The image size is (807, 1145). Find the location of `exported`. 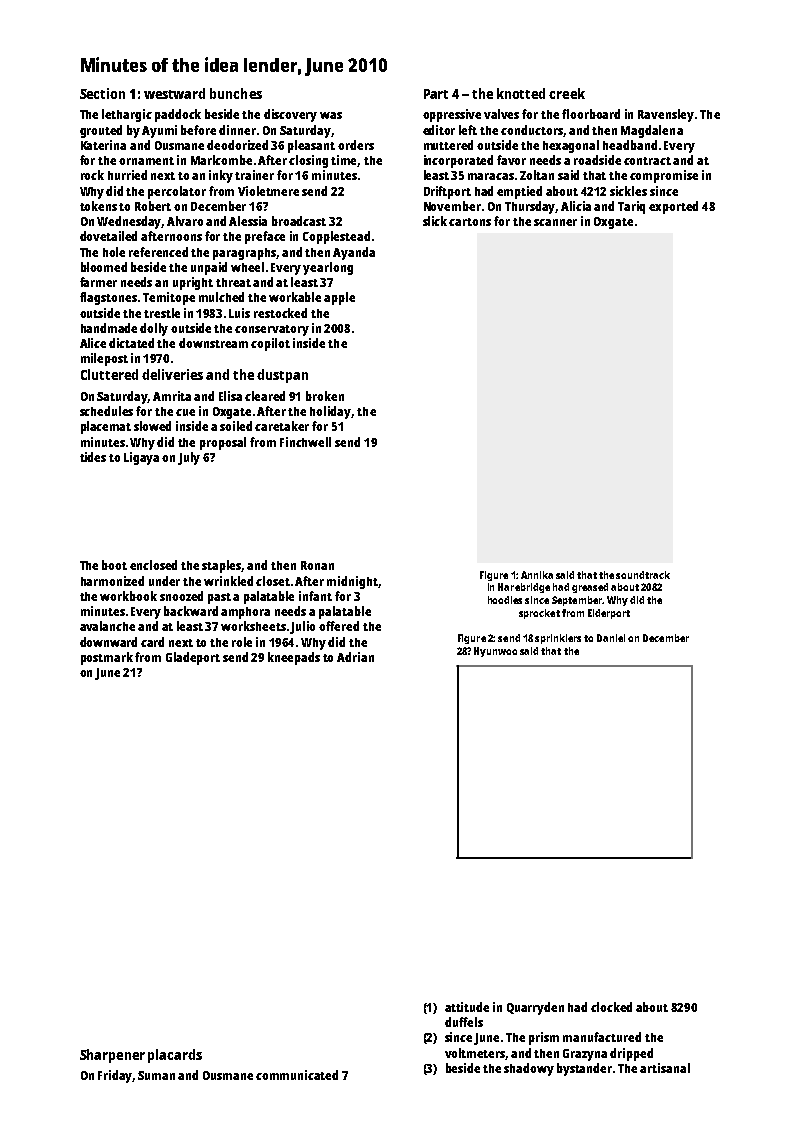

exported is located at coordinates (673, 207).
